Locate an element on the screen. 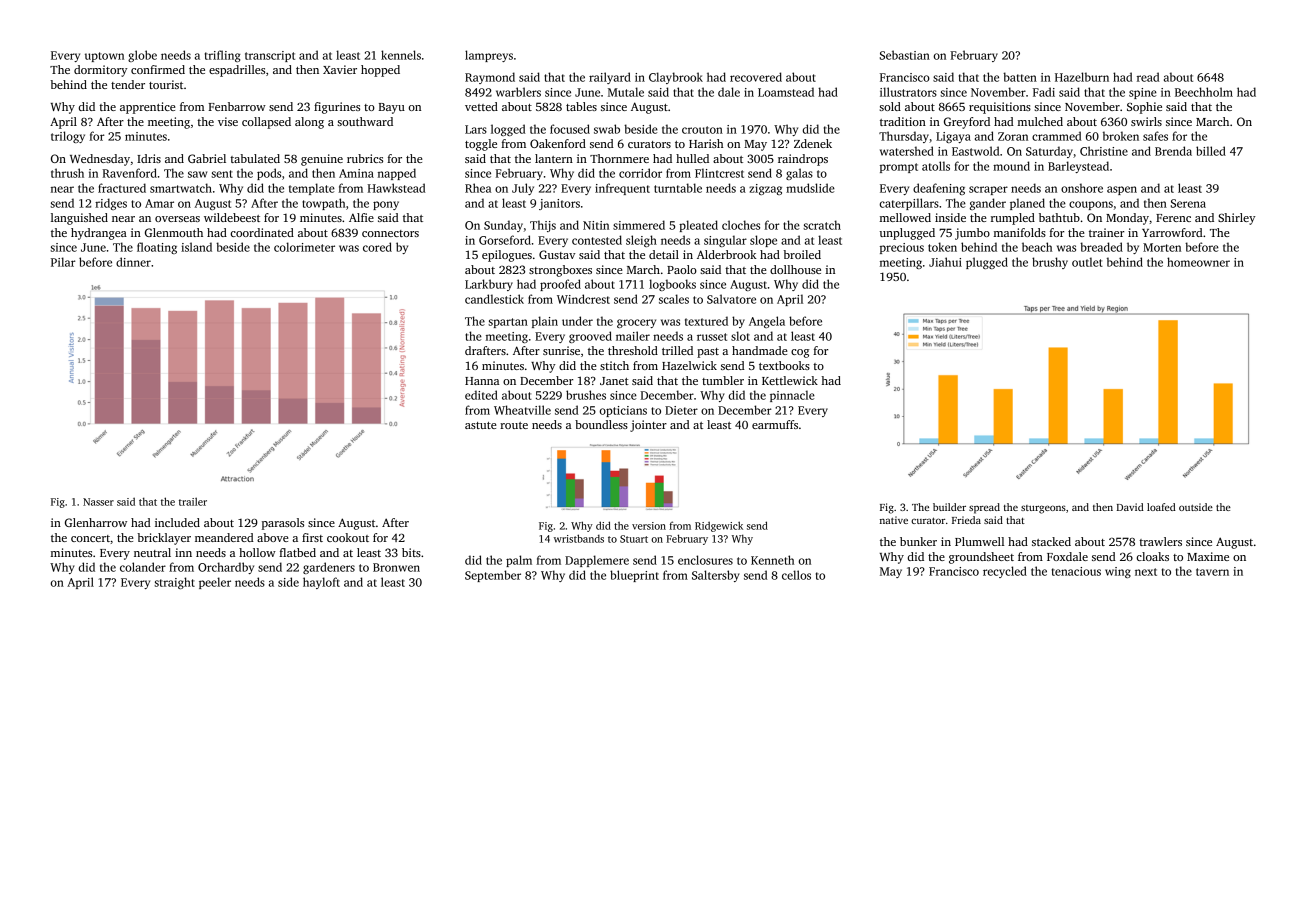 This screenshot has height=924, width=1308. cog is located at coordinates (800, 353).
